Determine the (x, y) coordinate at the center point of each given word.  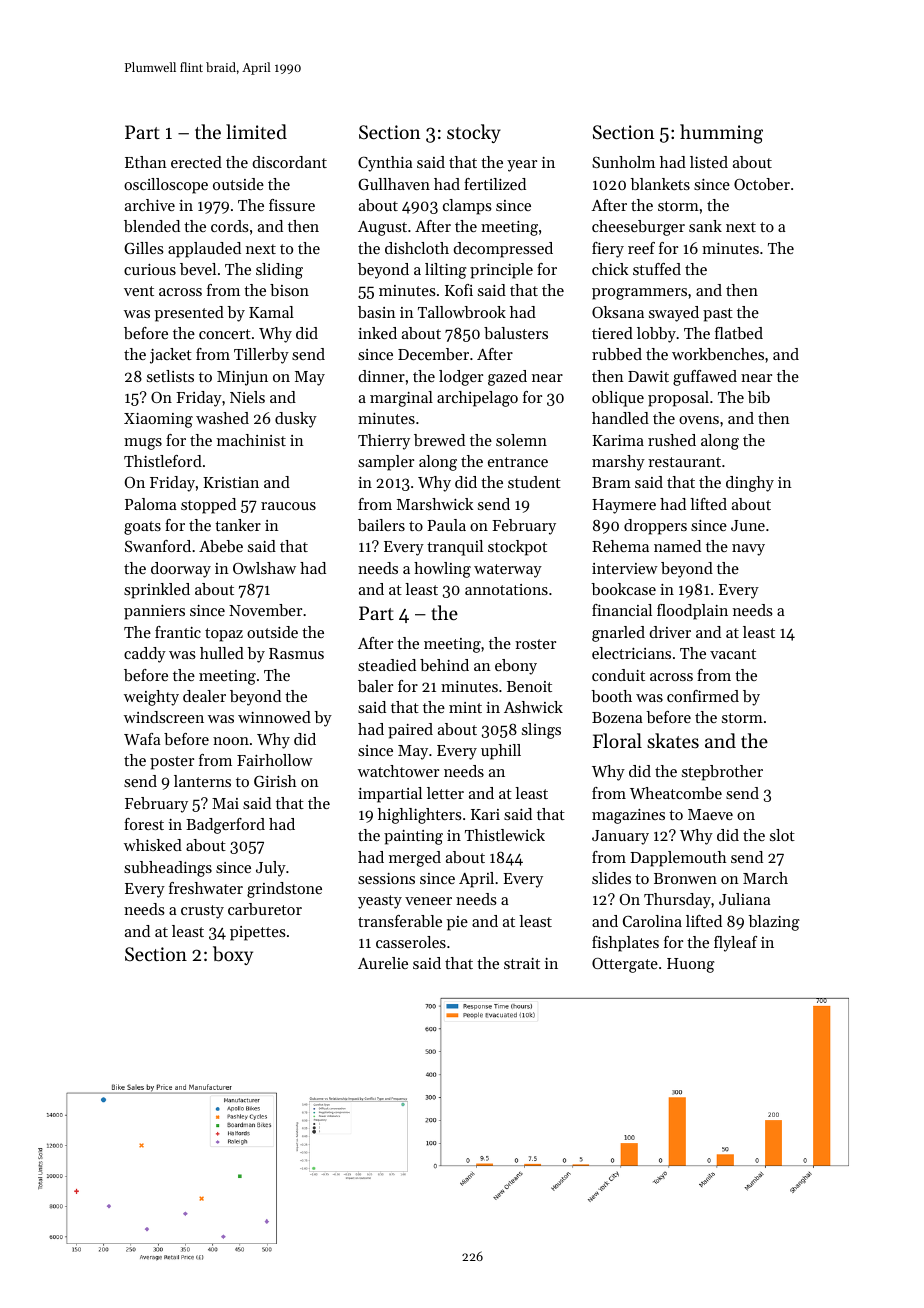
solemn (521, 440)
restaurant (684, 462)
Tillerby (261, 356)
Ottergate (625, 965)
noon (231, 741)
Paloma (151, 504)
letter (445, 793)
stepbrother (722, 773)
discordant (289, 162)
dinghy (750, 484)
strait (522, 963)
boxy (233, 955)
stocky (474, 133)
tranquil (455, 548)
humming (721, 134)
